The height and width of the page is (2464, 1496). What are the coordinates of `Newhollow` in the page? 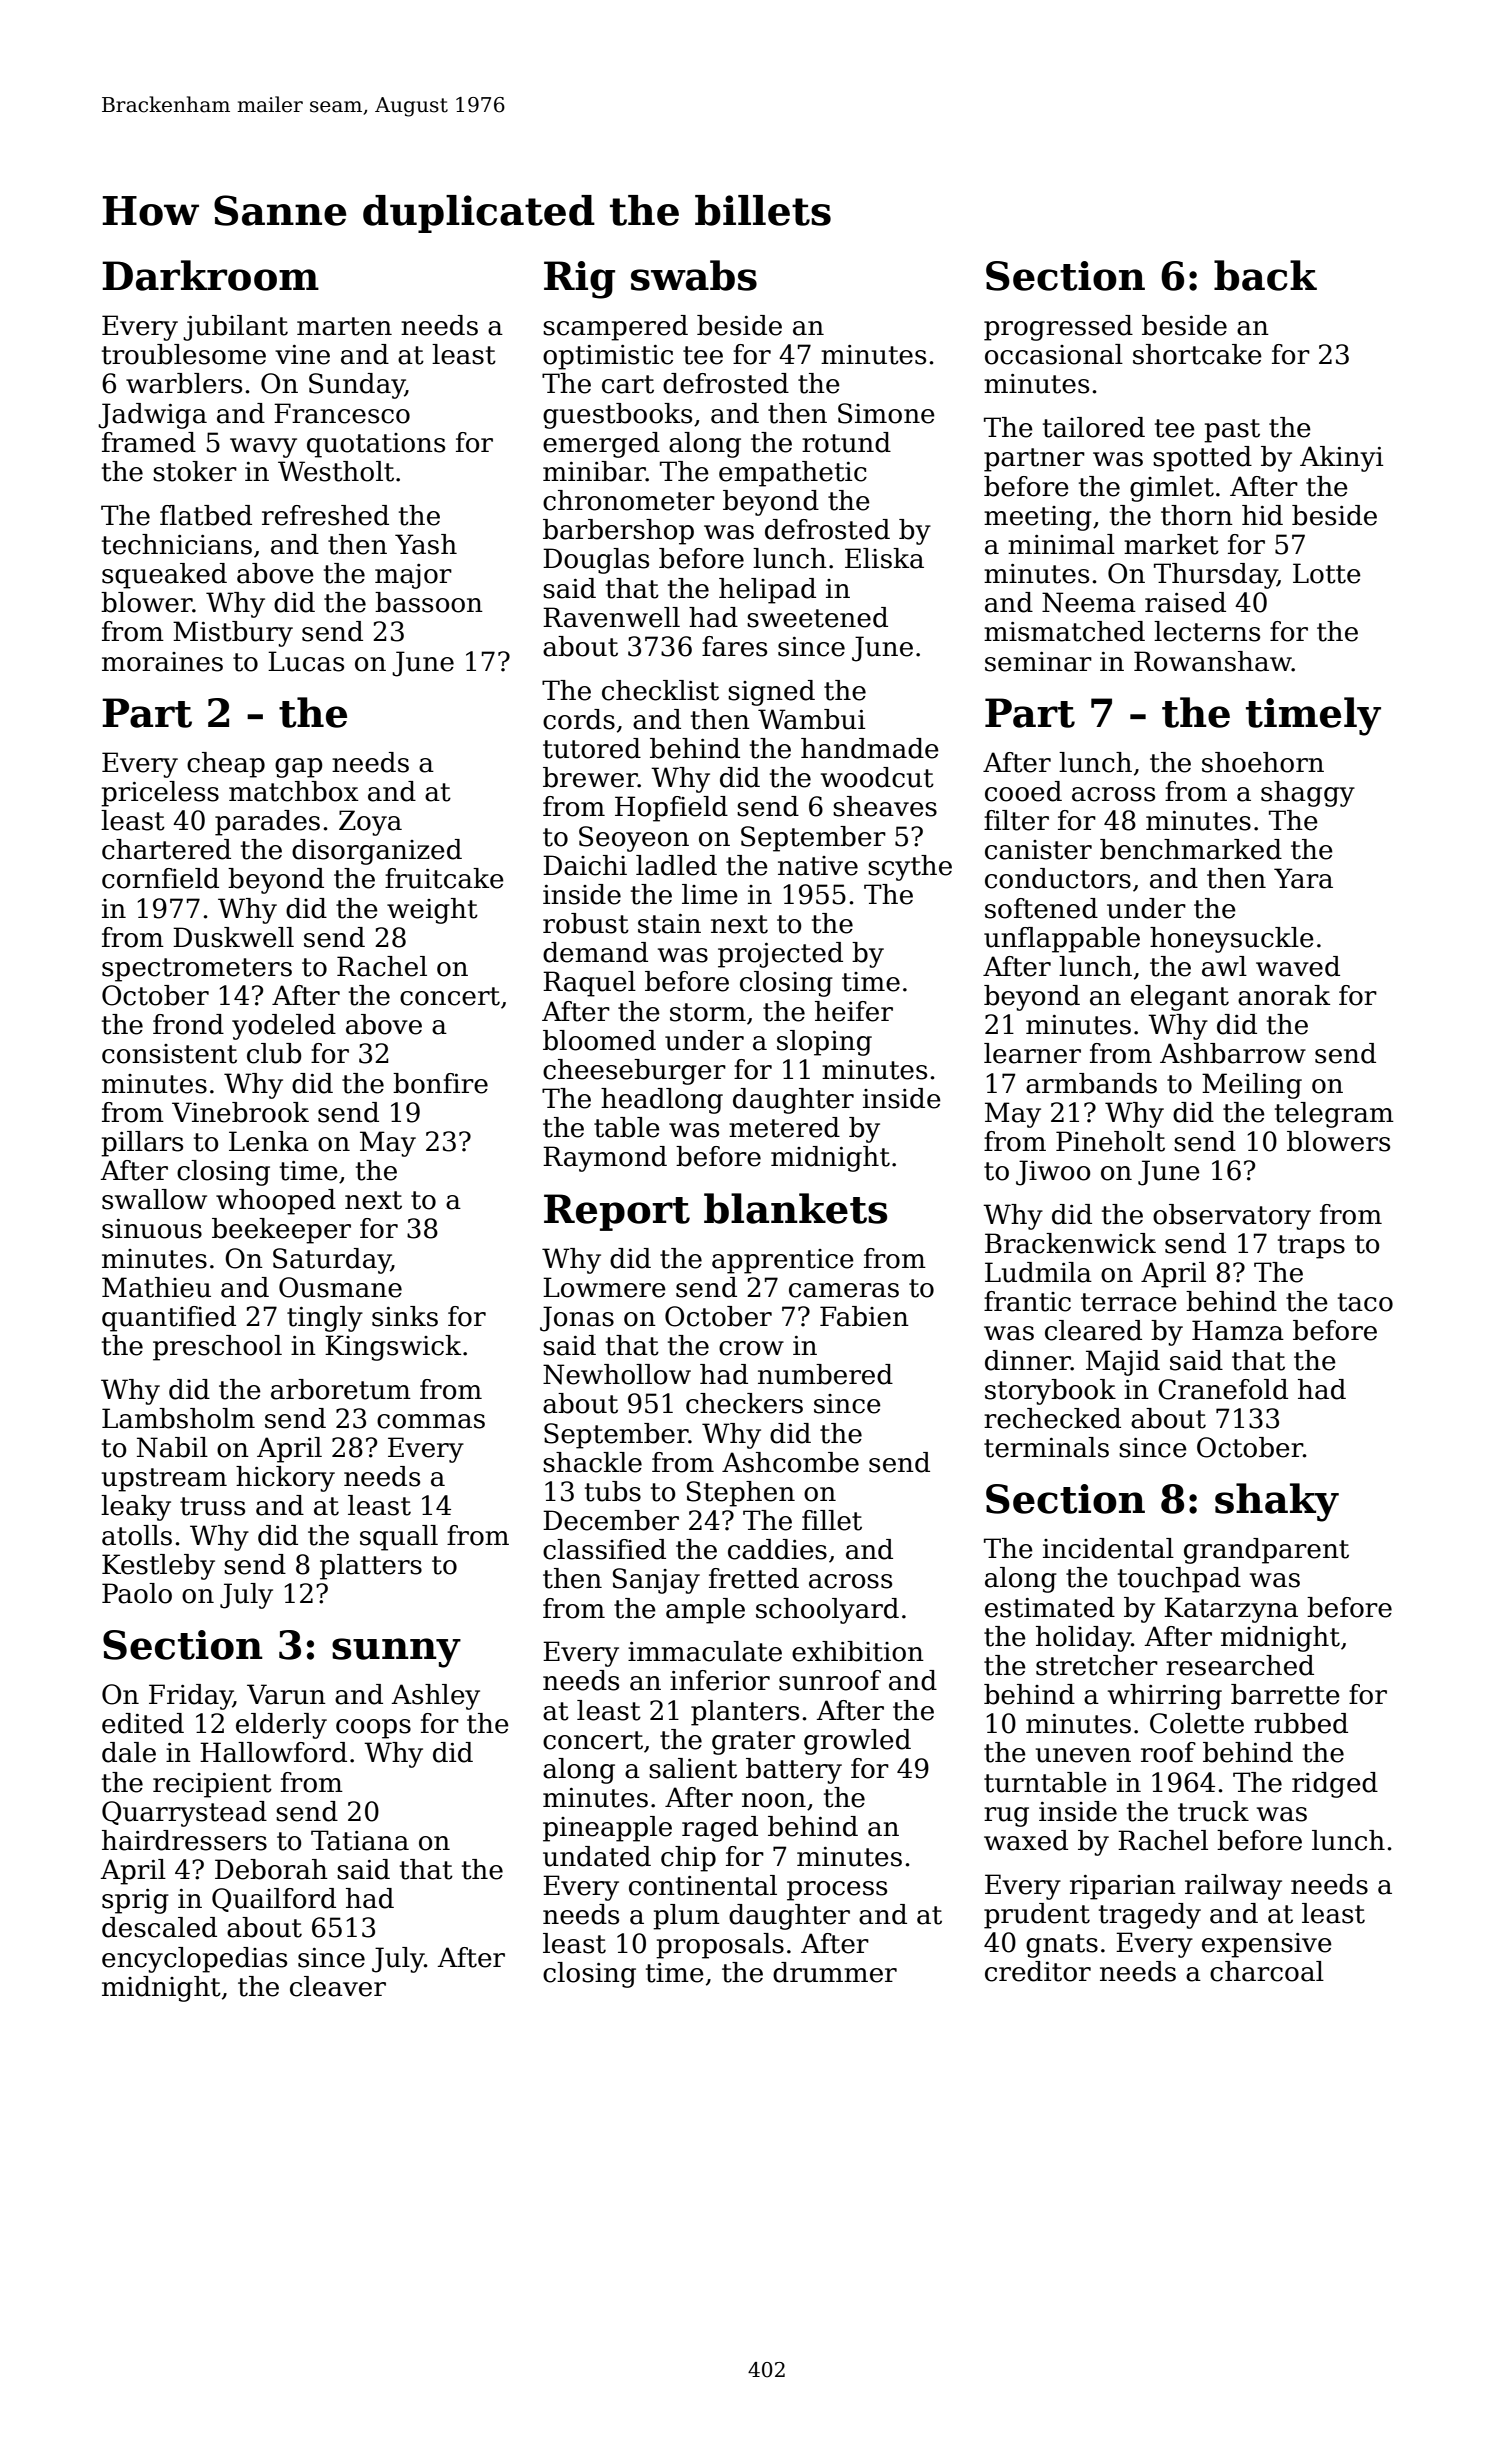 It's located at (617, 1374).
